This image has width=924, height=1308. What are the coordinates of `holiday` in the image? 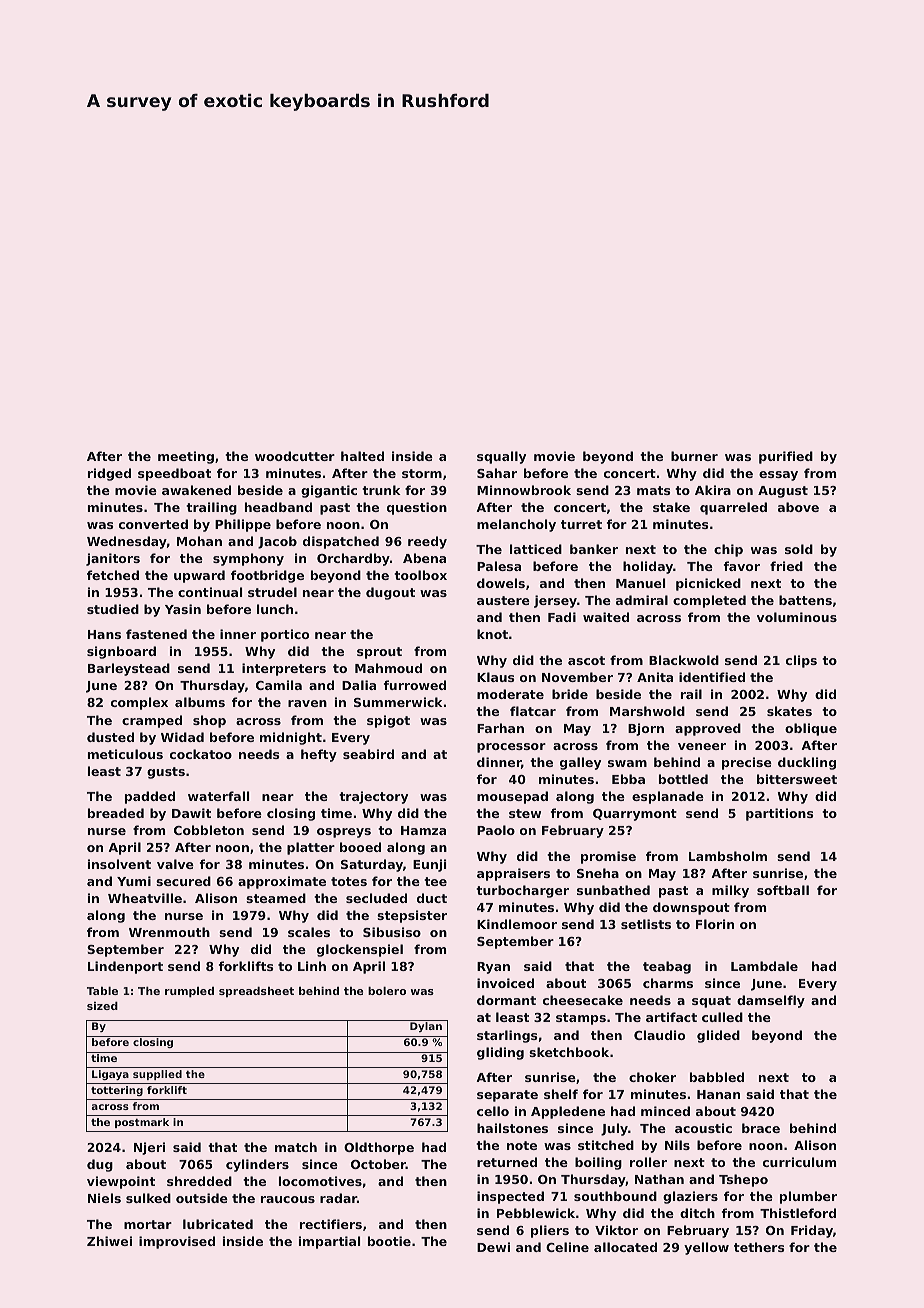 It's located at (648, 567).
